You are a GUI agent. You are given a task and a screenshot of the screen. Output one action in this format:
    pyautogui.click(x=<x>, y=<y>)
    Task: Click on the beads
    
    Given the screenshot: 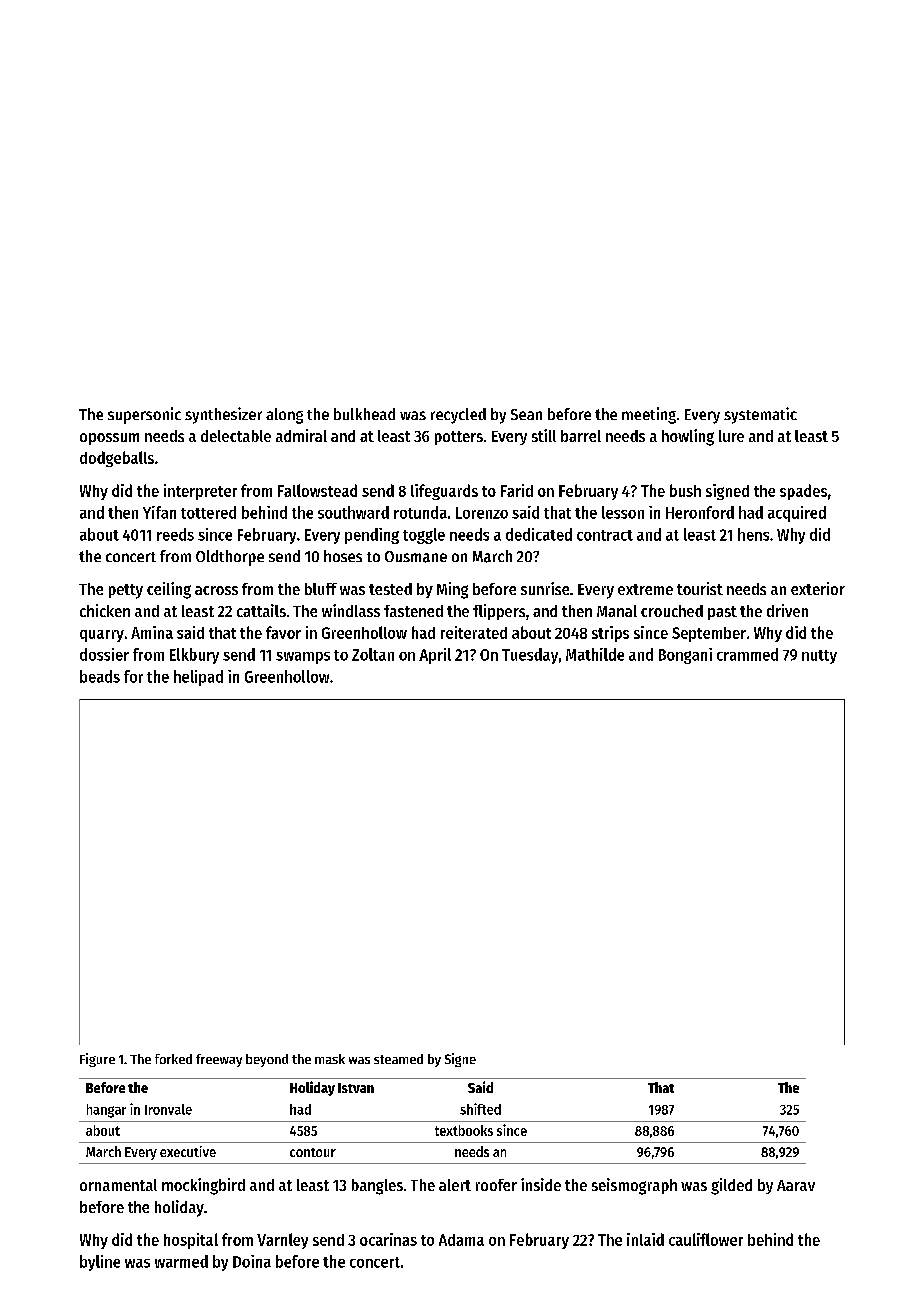 What is the action you would take?
    pyautogui.click(x=100, y=676)
